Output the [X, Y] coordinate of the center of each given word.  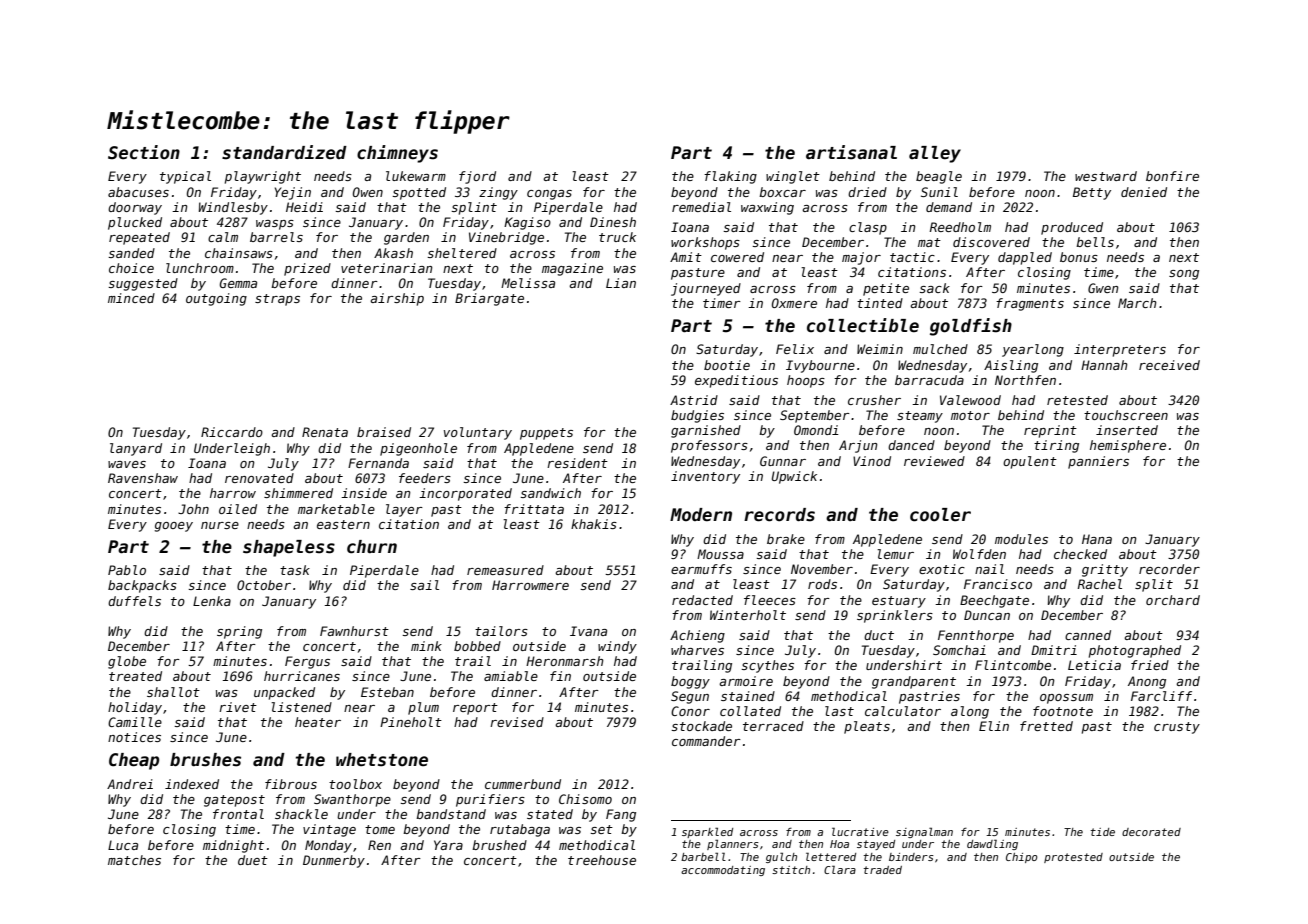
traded [882, 870]
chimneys [397, 154]
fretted [1046, 726]
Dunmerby [334, 861]
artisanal [851, 152]
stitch [791, 870]
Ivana [588, 631]
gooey [174, 527]
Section [144, 152]
